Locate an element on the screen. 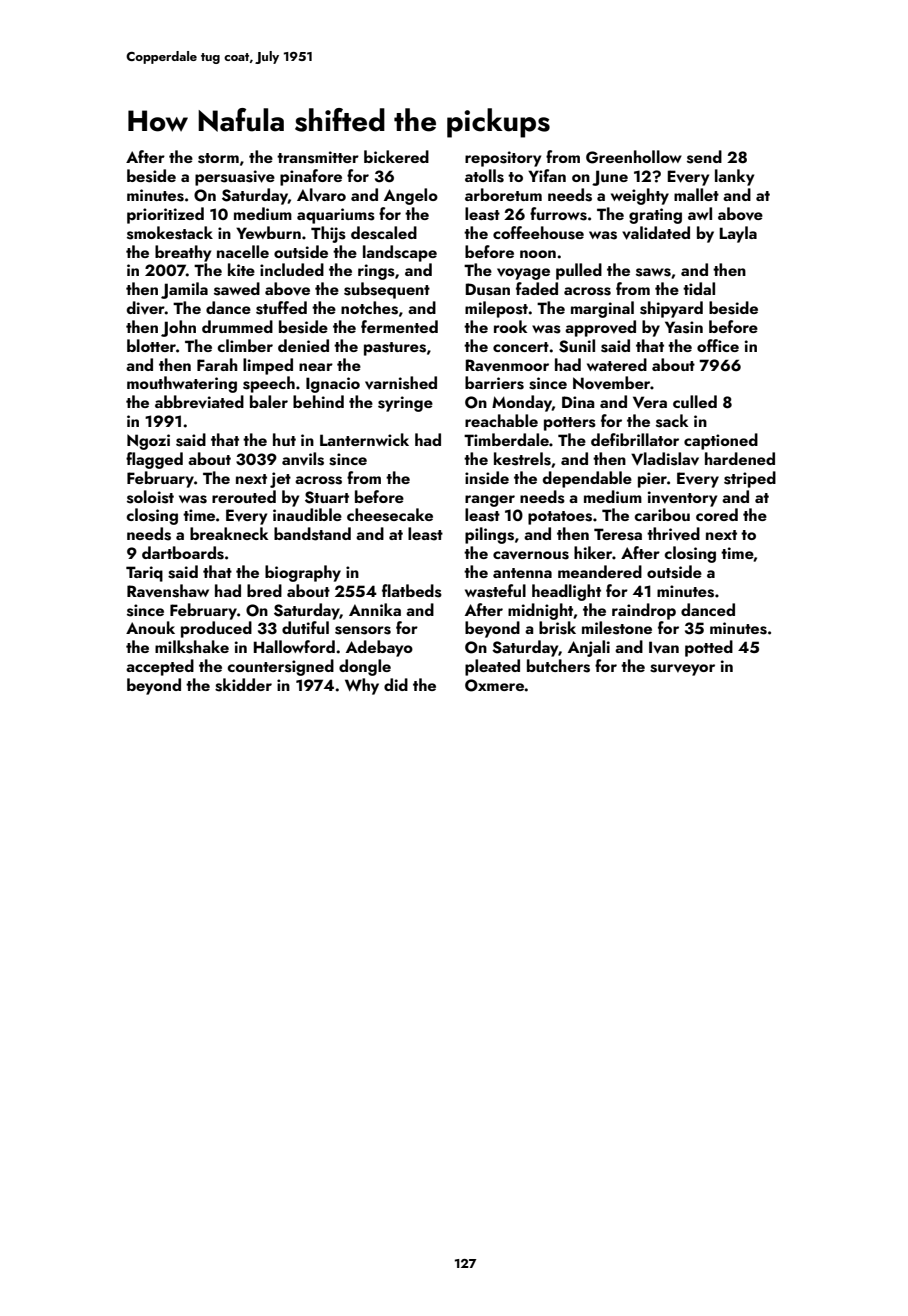 This screenshot has width=908, height=1316. send is located at coordinates (704, 157).
